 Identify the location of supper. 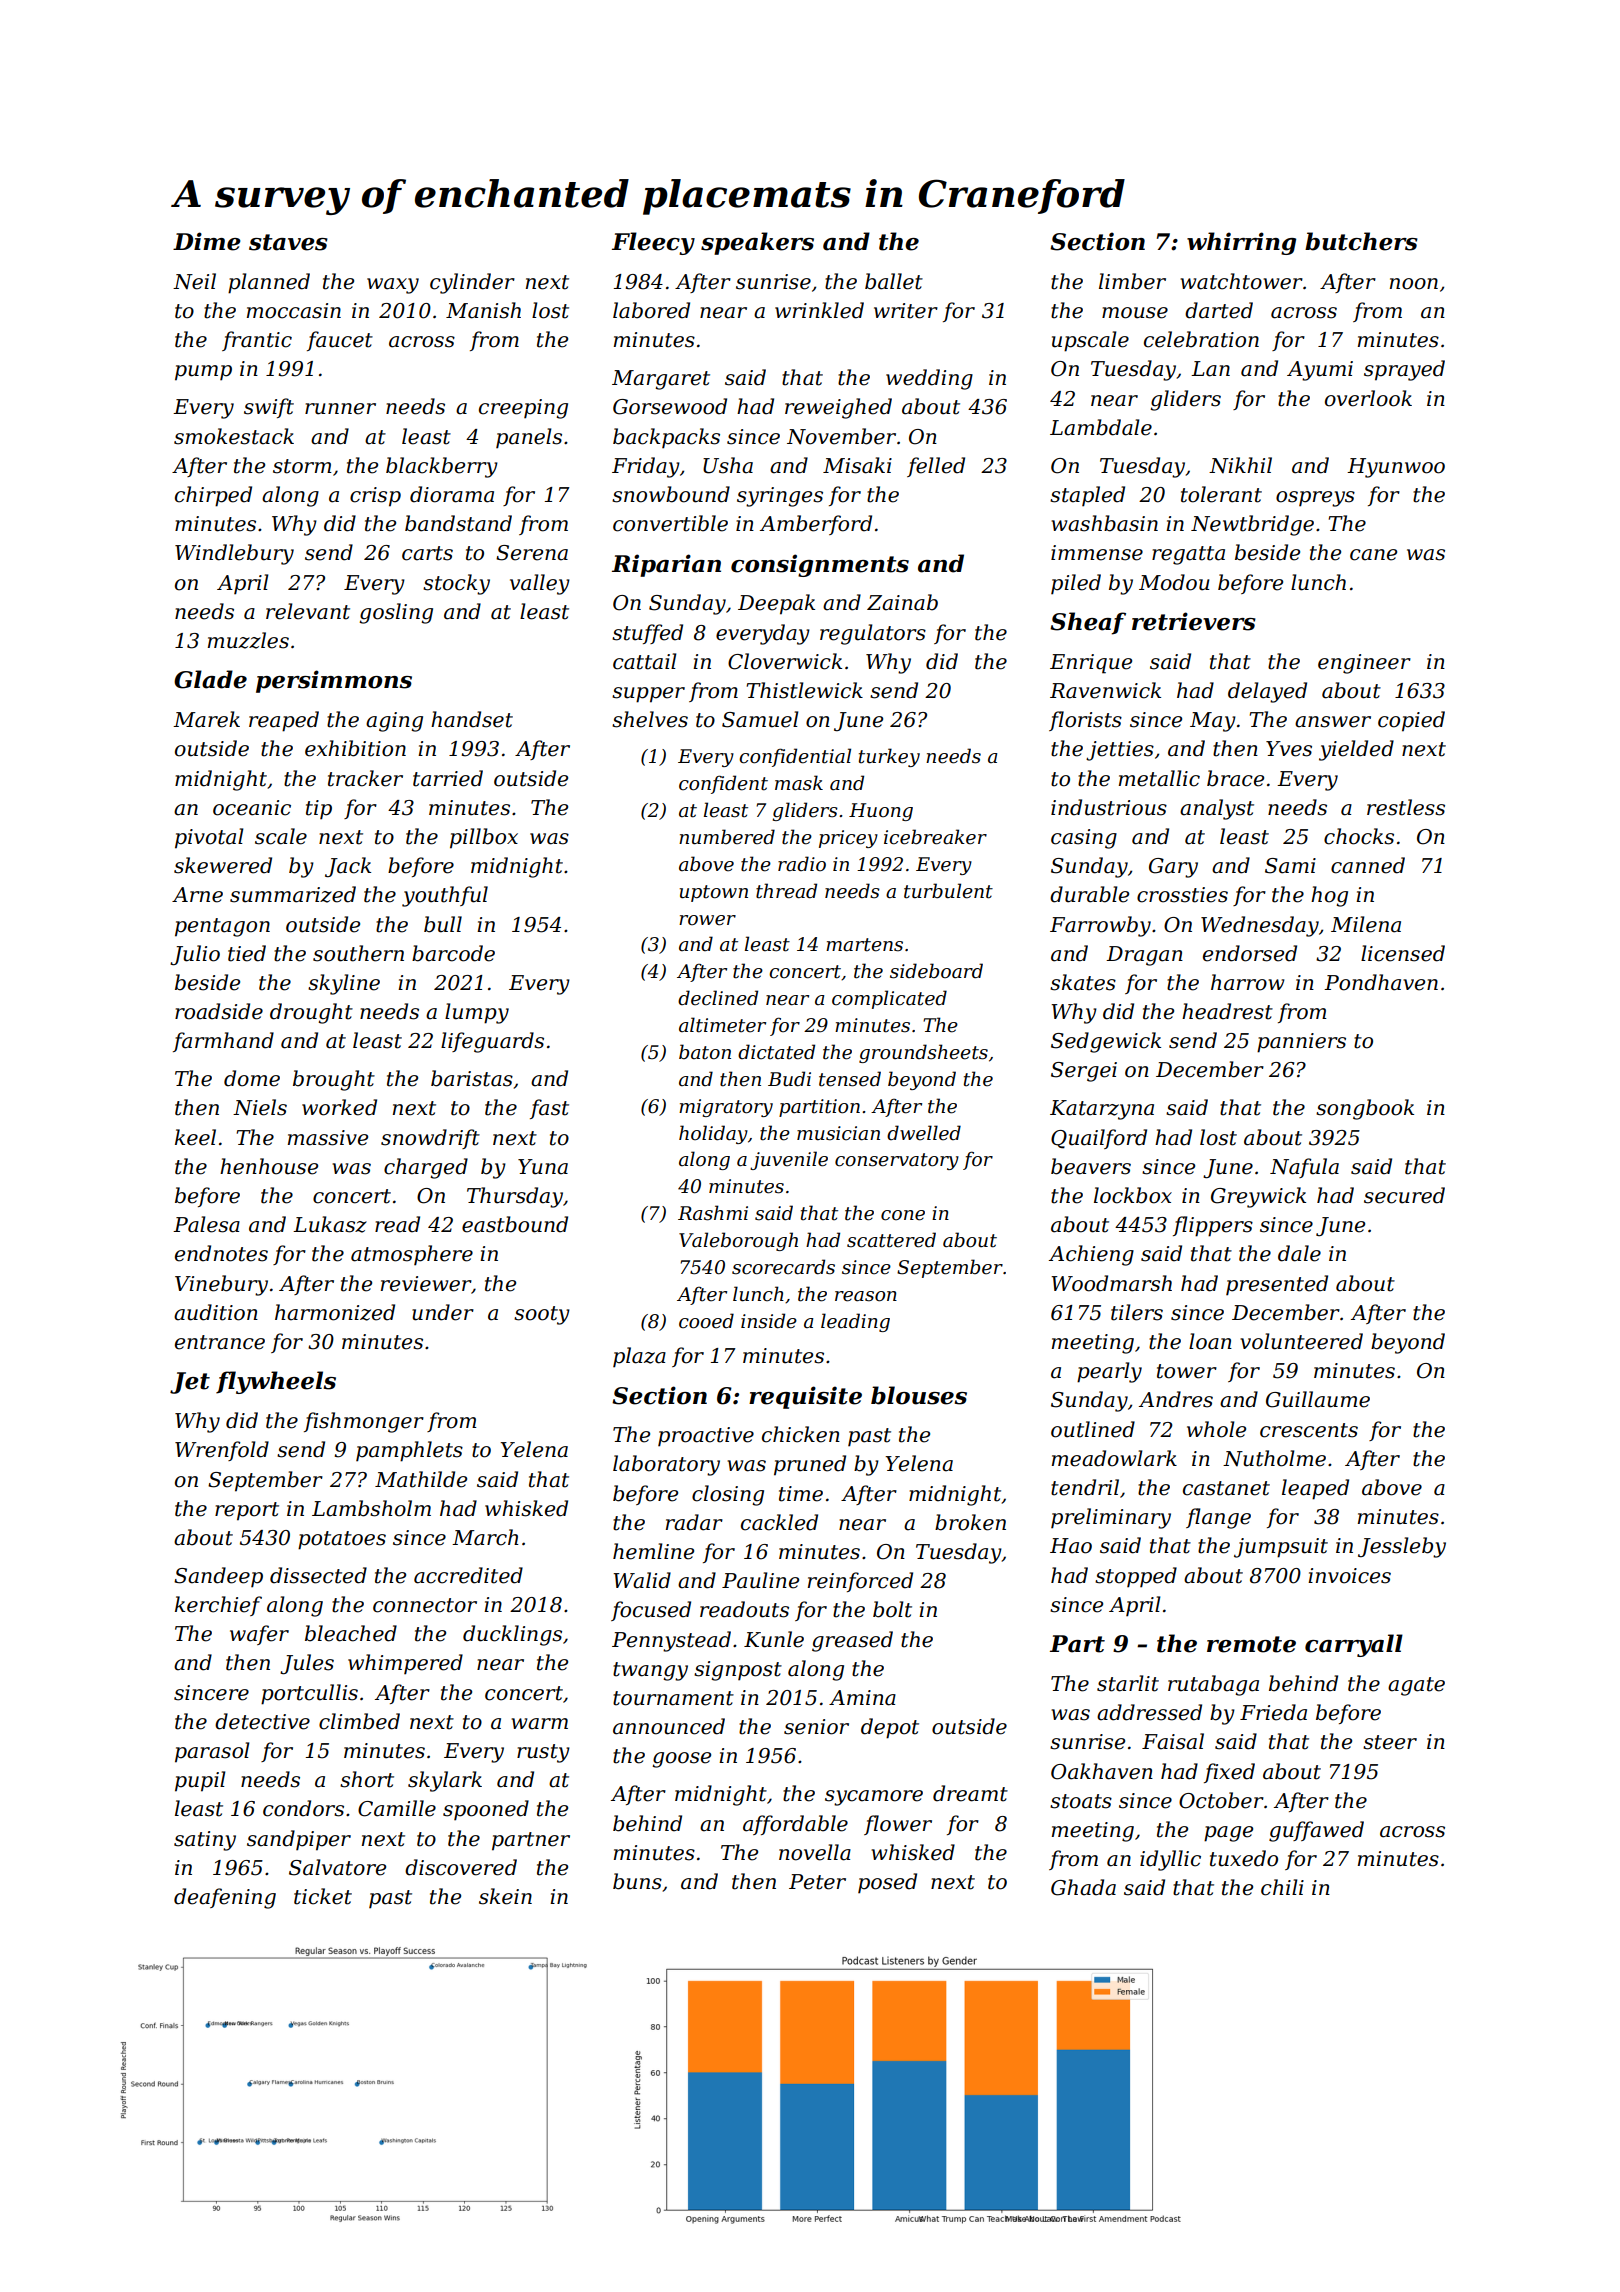
(648, 695).
